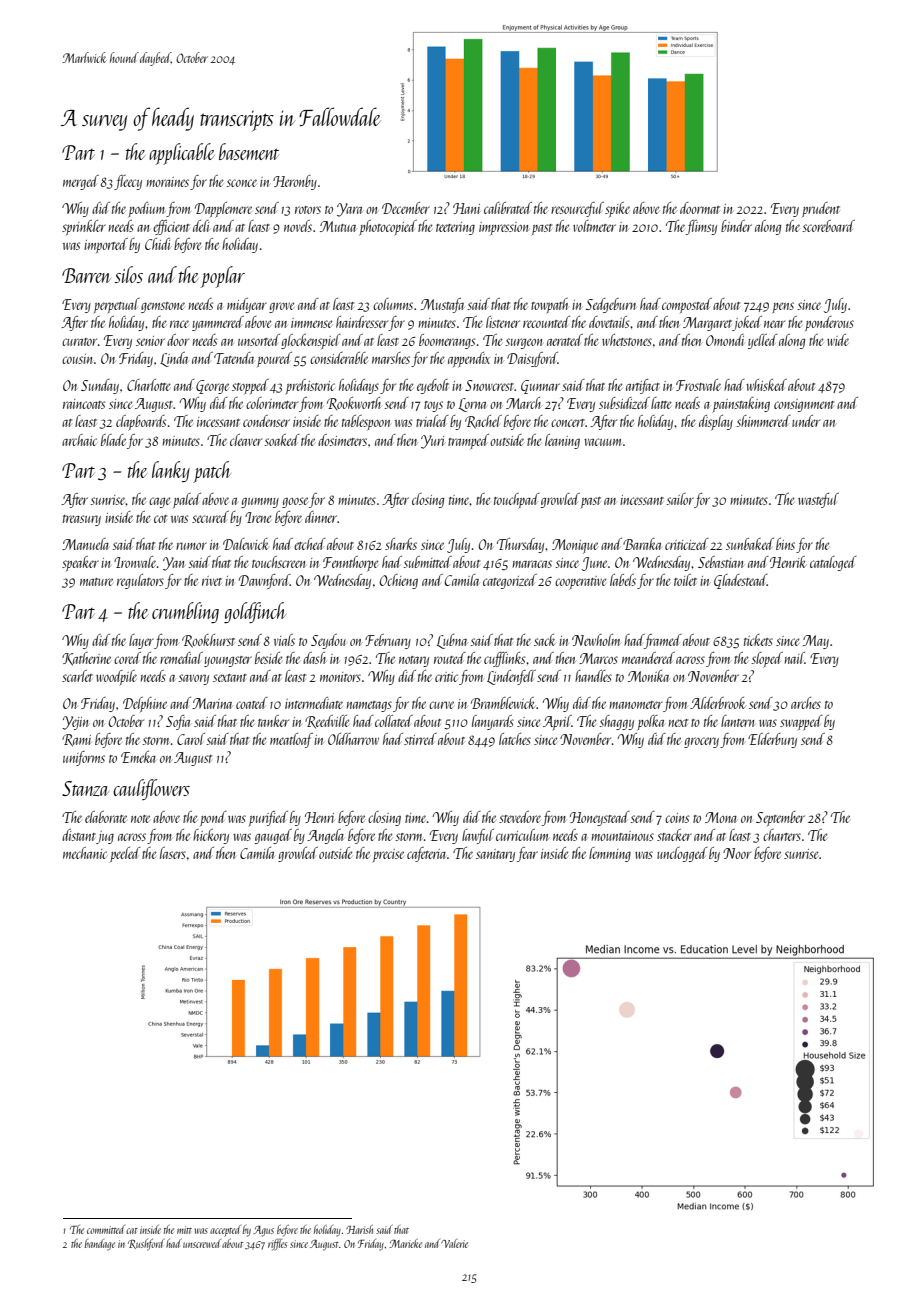 The image size is (924, 1314). What do you see at coordinates (359, 1229) in the screenshot?
I see `Harish` at bounding box center [359, 1229].
